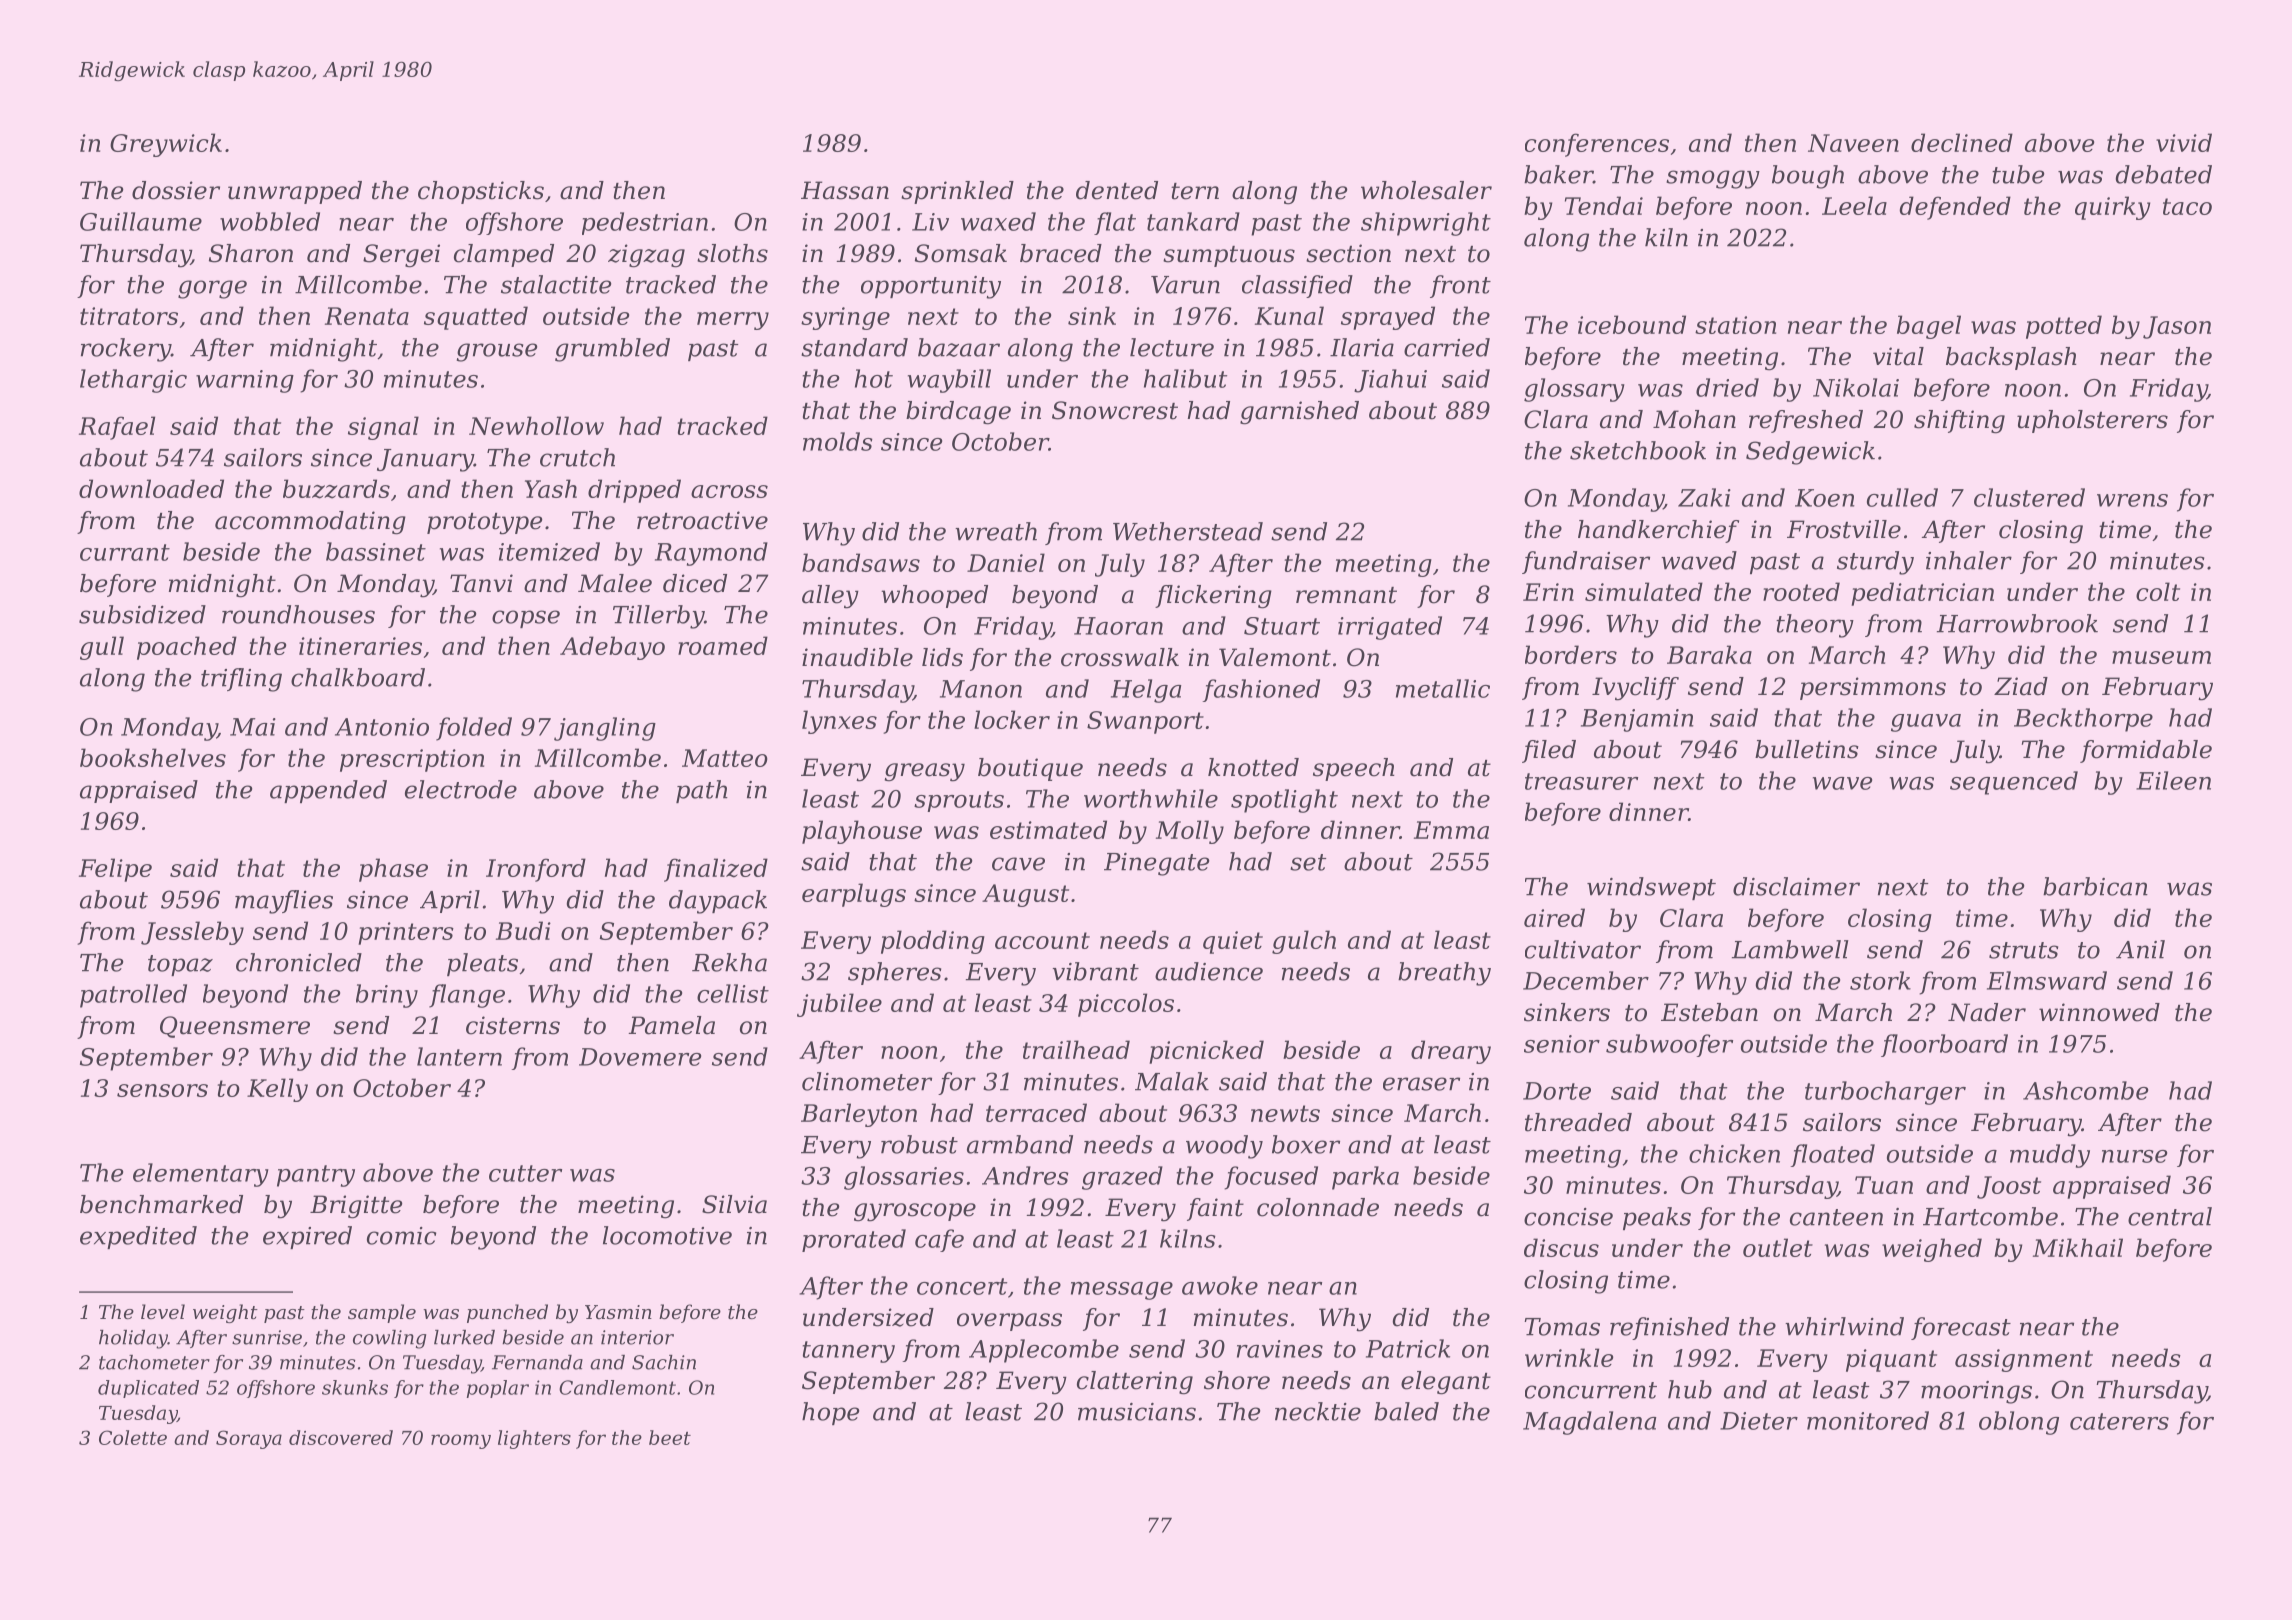 The image size is (2292, 1620). I want to click on awoke, so click(1220, 1285).
